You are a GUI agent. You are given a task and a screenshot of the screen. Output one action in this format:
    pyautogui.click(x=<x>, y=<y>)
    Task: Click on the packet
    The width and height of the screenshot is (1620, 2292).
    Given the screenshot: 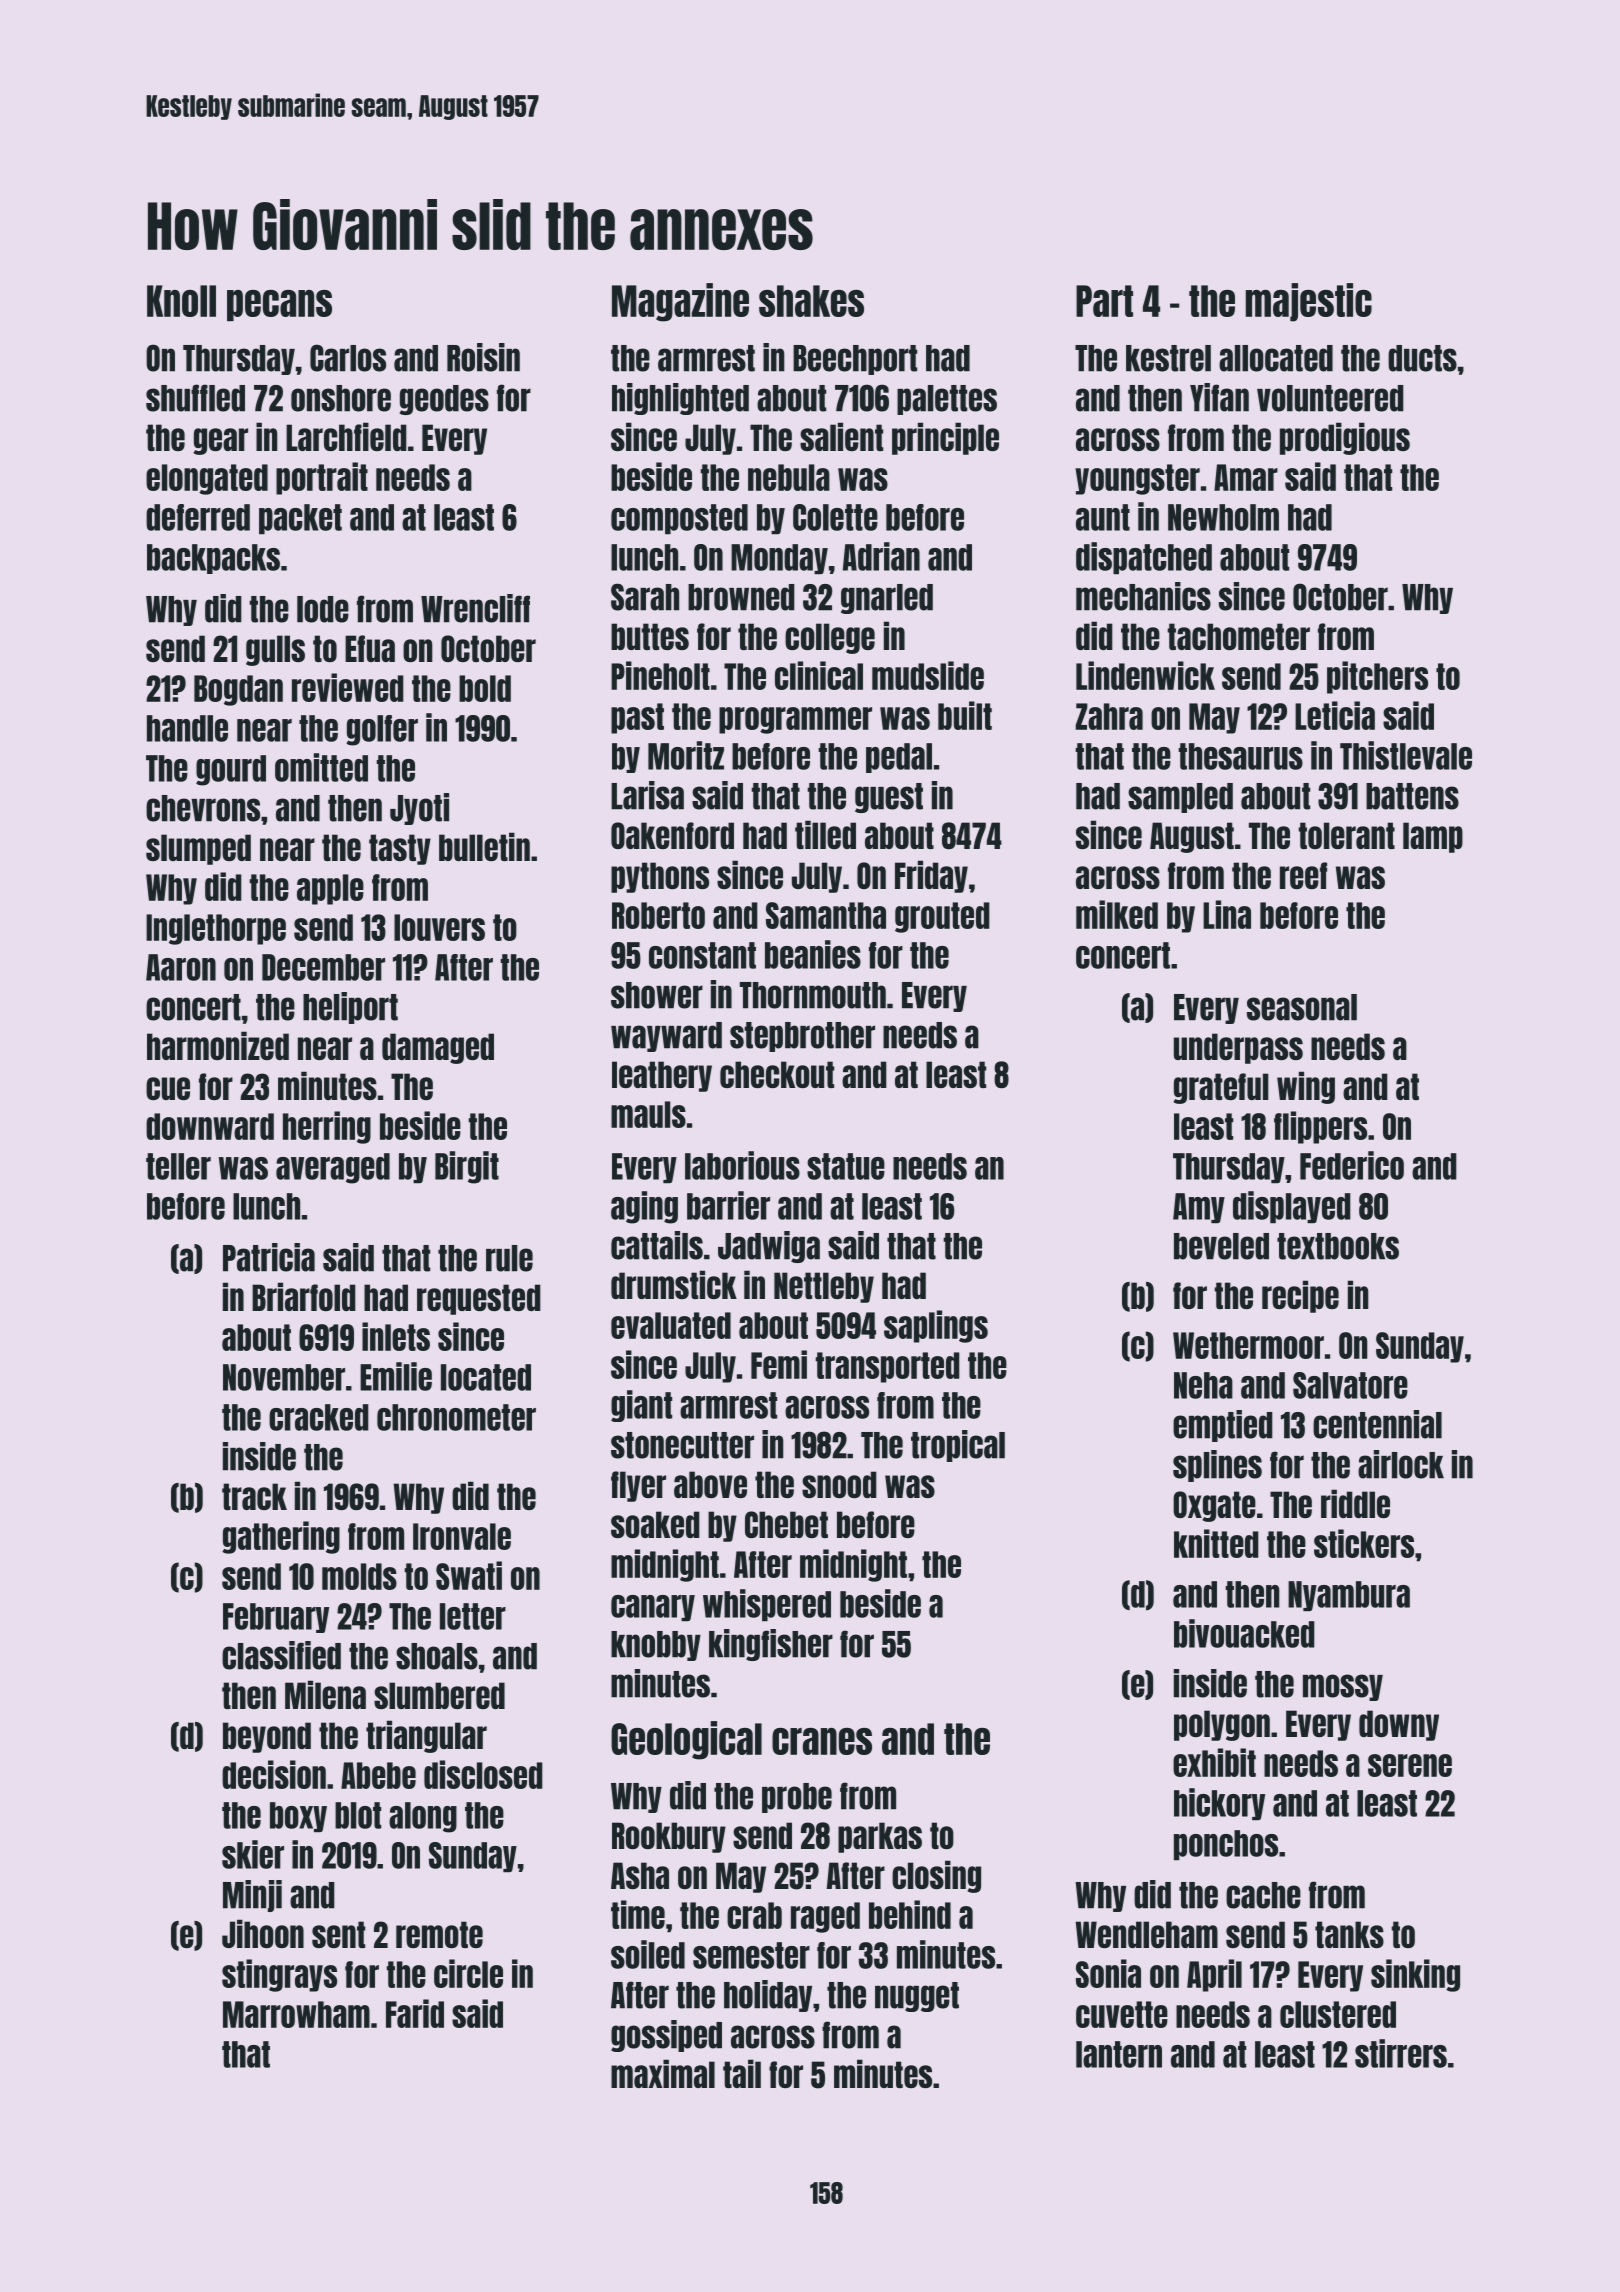 What is the action you would take?
    pyautogui.click(x=300, y=519)
